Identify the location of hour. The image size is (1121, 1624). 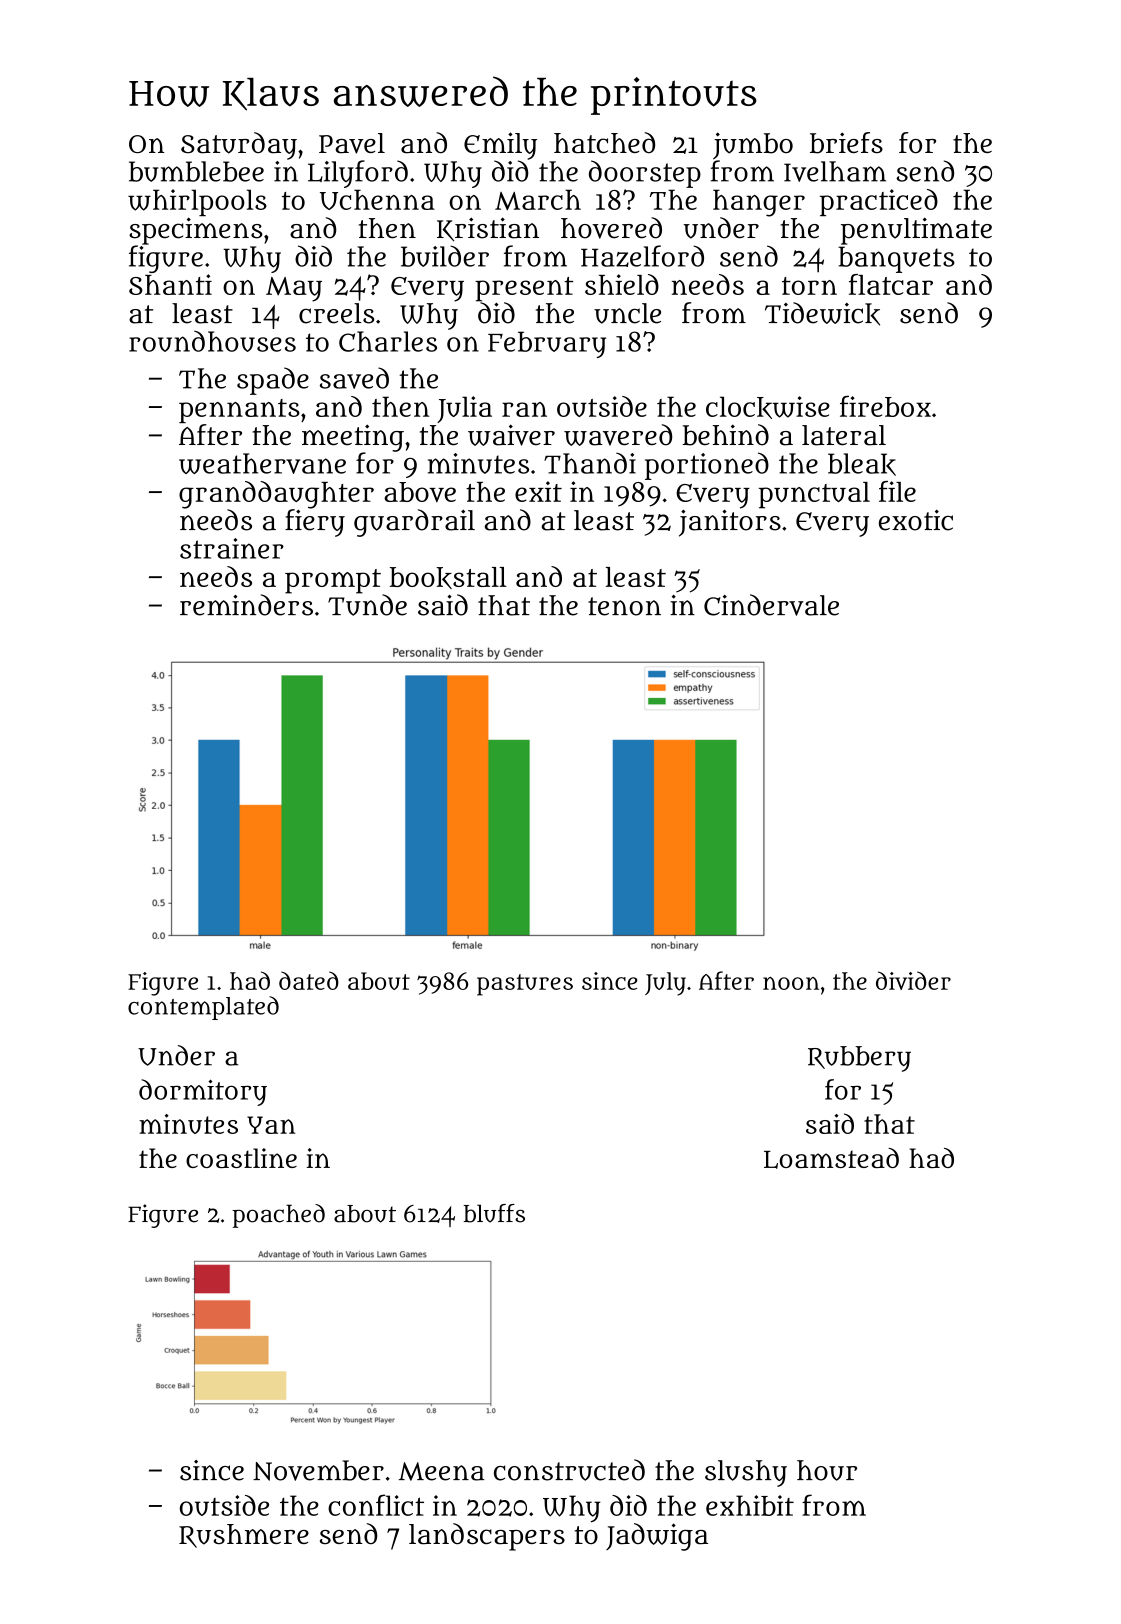
(827, 1470).
